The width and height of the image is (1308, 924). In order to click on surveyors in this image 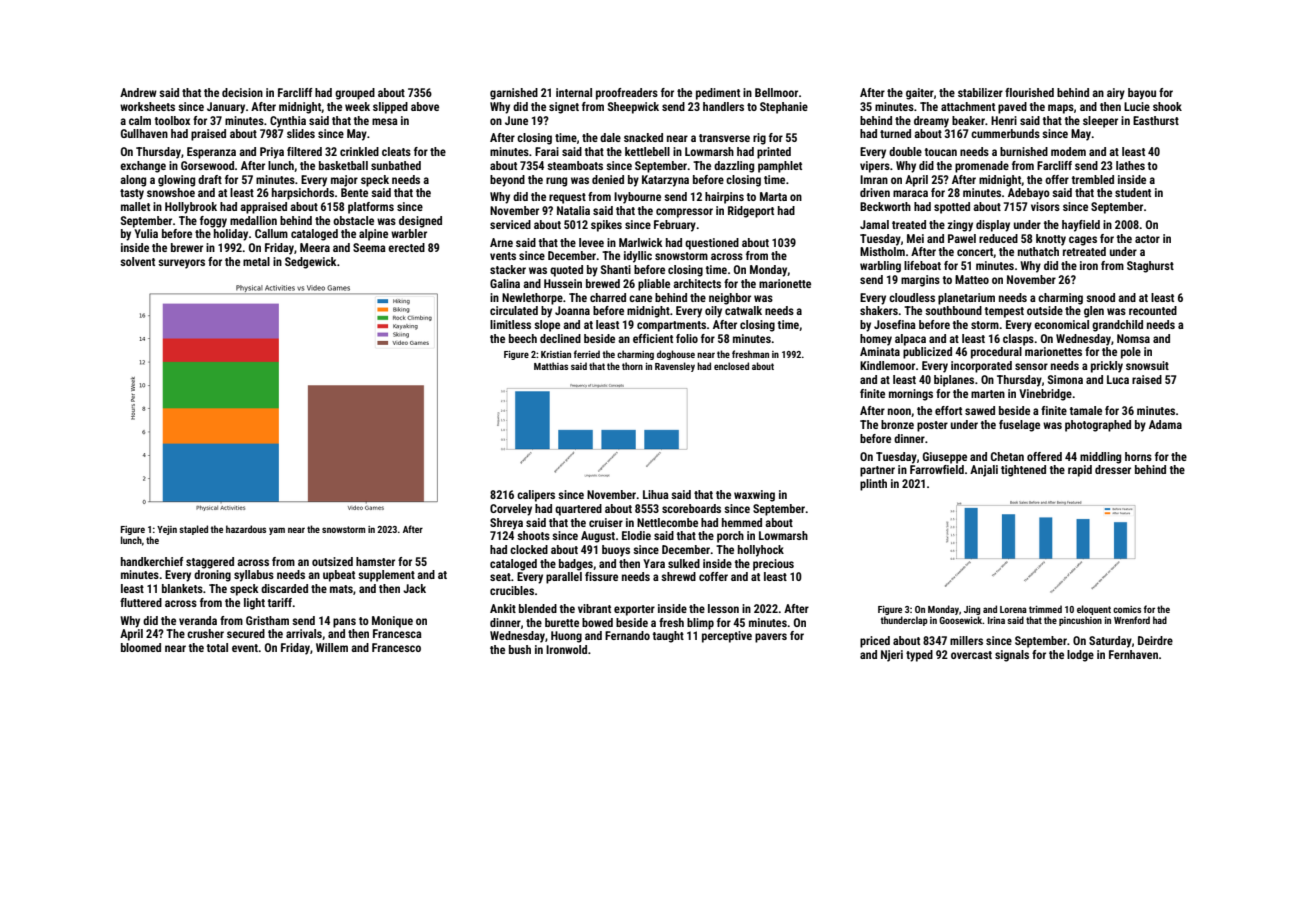, I will do `click(181, 264)`.
